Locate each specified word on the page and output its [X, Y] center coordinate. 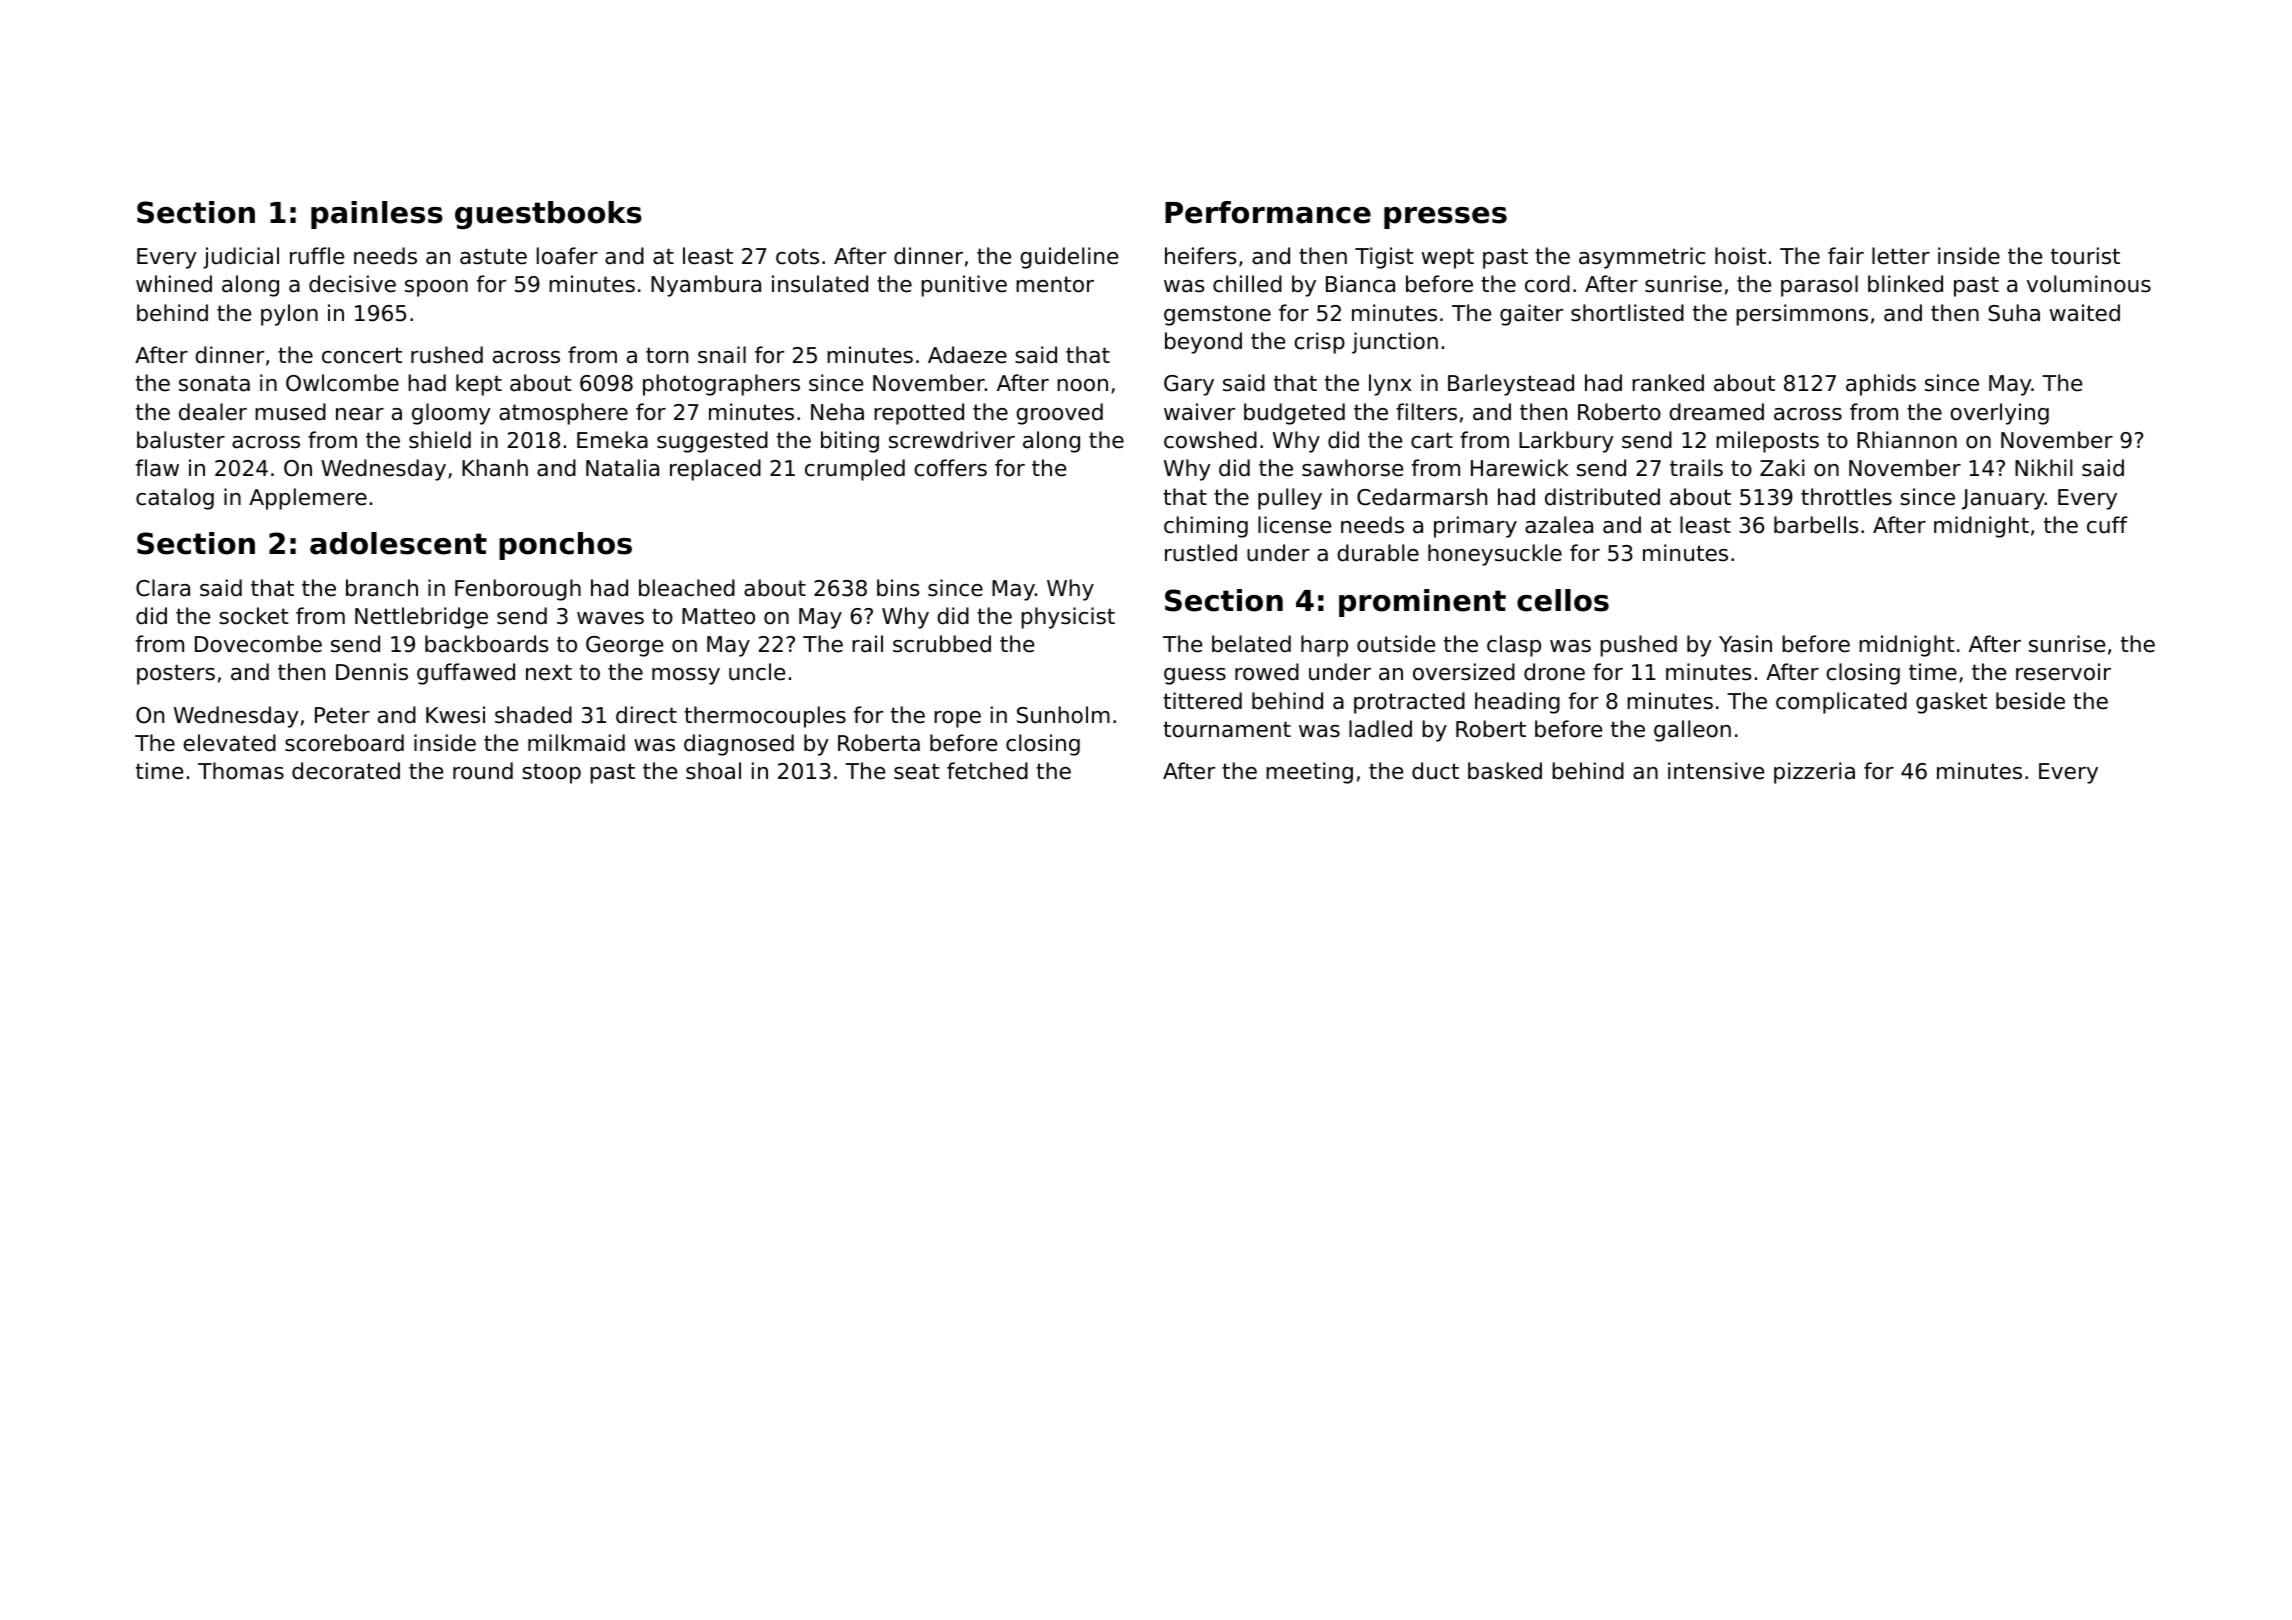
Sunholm [1063, 715]
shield [440, 440]
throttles [1846, 497]
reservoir [2063, 672]
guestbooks [548, 215]
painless [377, 215]
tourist [2085, 256]
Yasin [1745, 644]
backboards [486, 644]
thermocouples [765, 717]
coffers [950, 468]
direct [646, 715]
